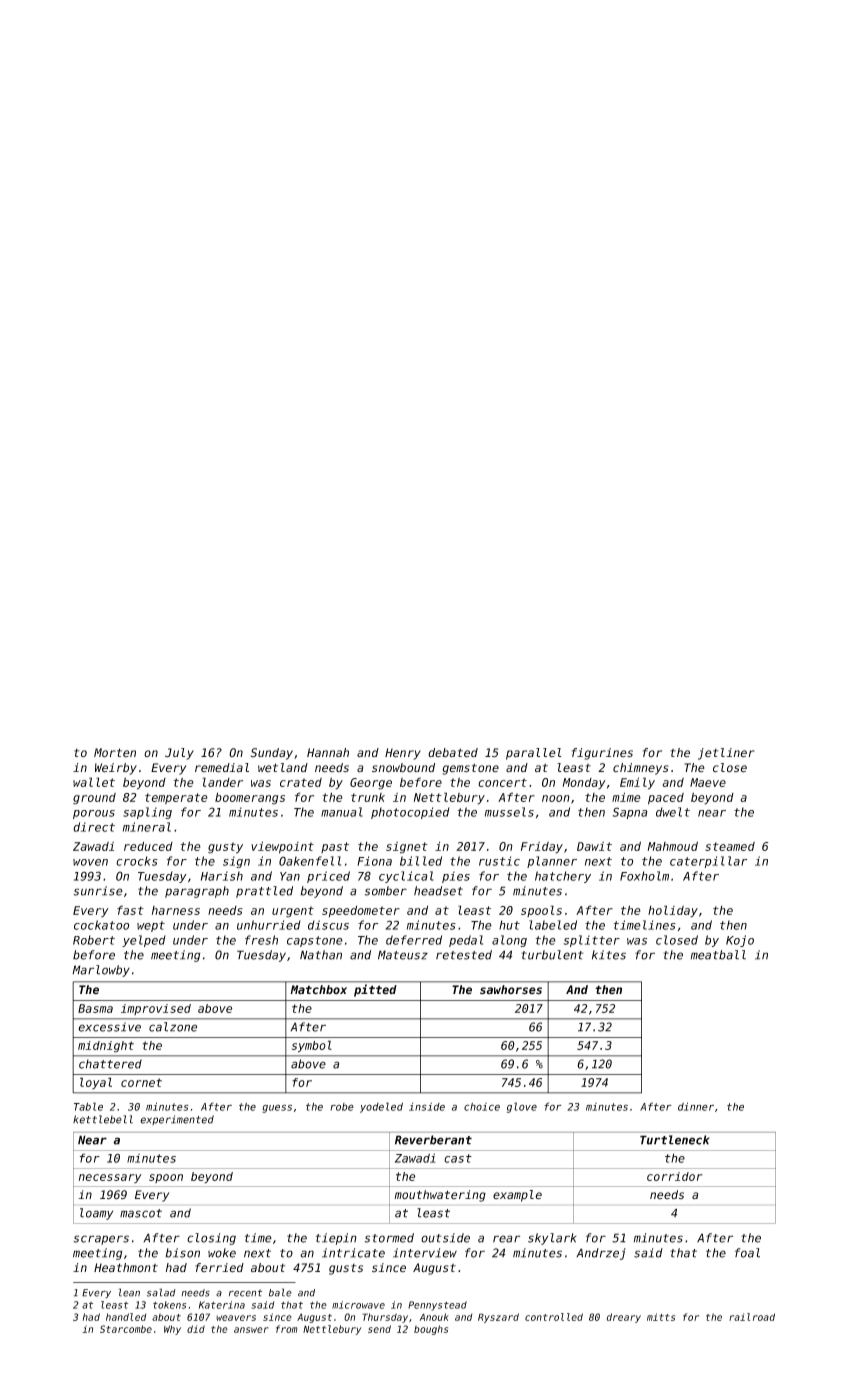 This screenshot has width=849, height=1400. What do you see at coordinates (609, 955) in the screenshot?
I see `kites` at bounding box center [609, 955].
